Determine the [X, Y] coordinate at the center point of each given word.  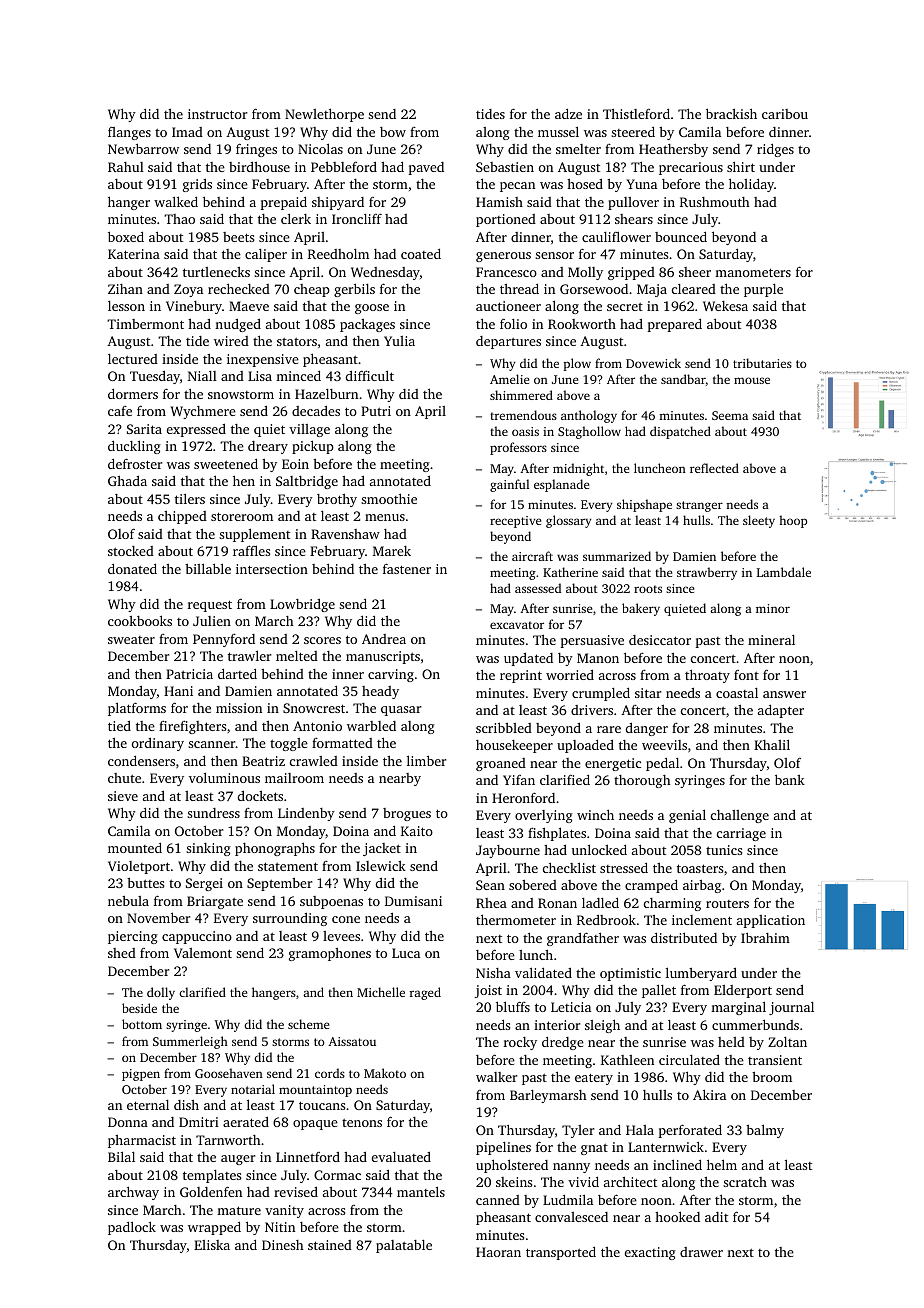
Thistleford [636, 114]
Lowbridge [302, 605]
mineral [771, 640]
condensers [141, 761]
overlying [544, 816]
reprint [521, 676]
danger [647, 729]
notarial [253, 1089]
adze [568, 114]
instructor [217, 114]
